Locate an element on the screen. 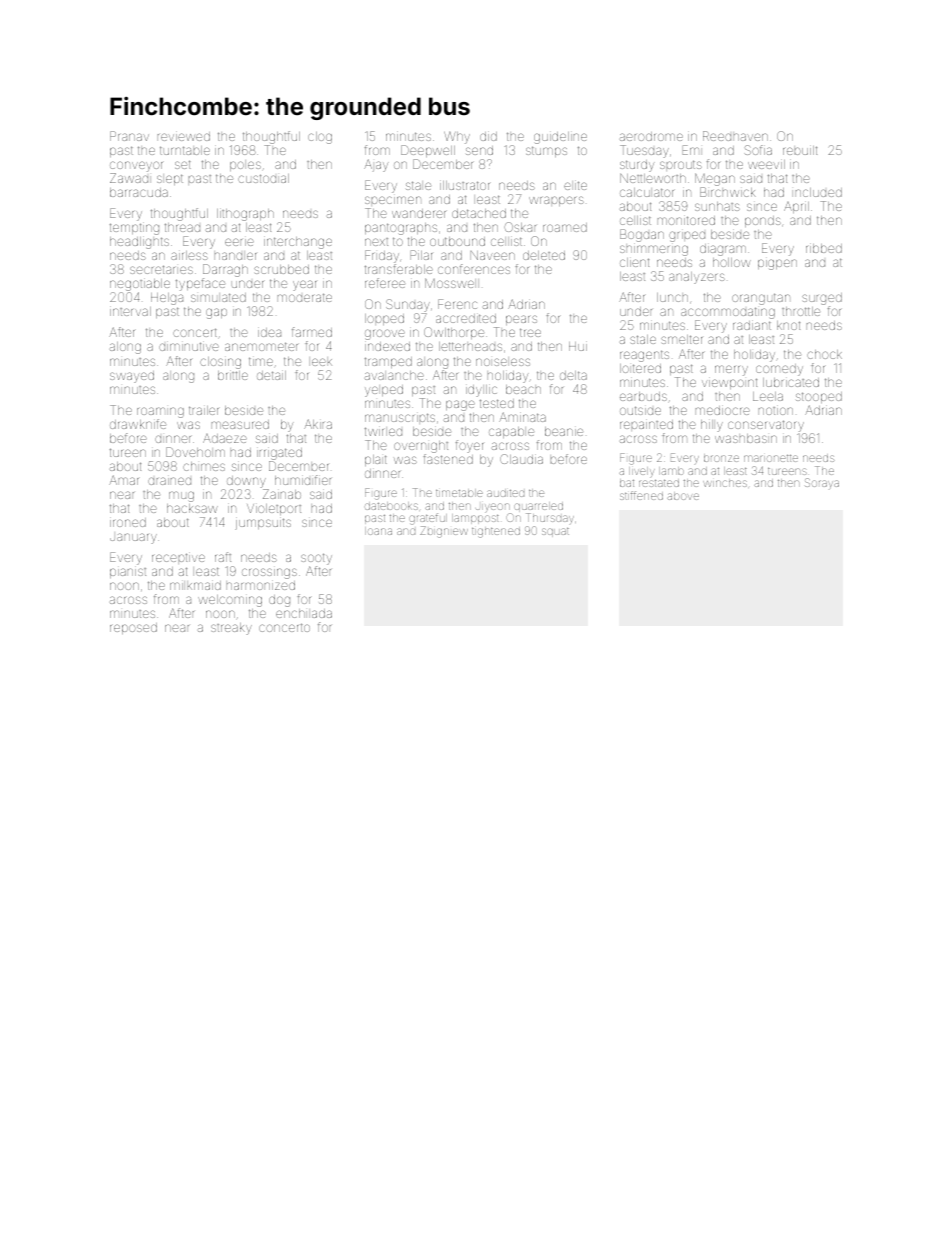  surged is located at coordinates (822, 299).
